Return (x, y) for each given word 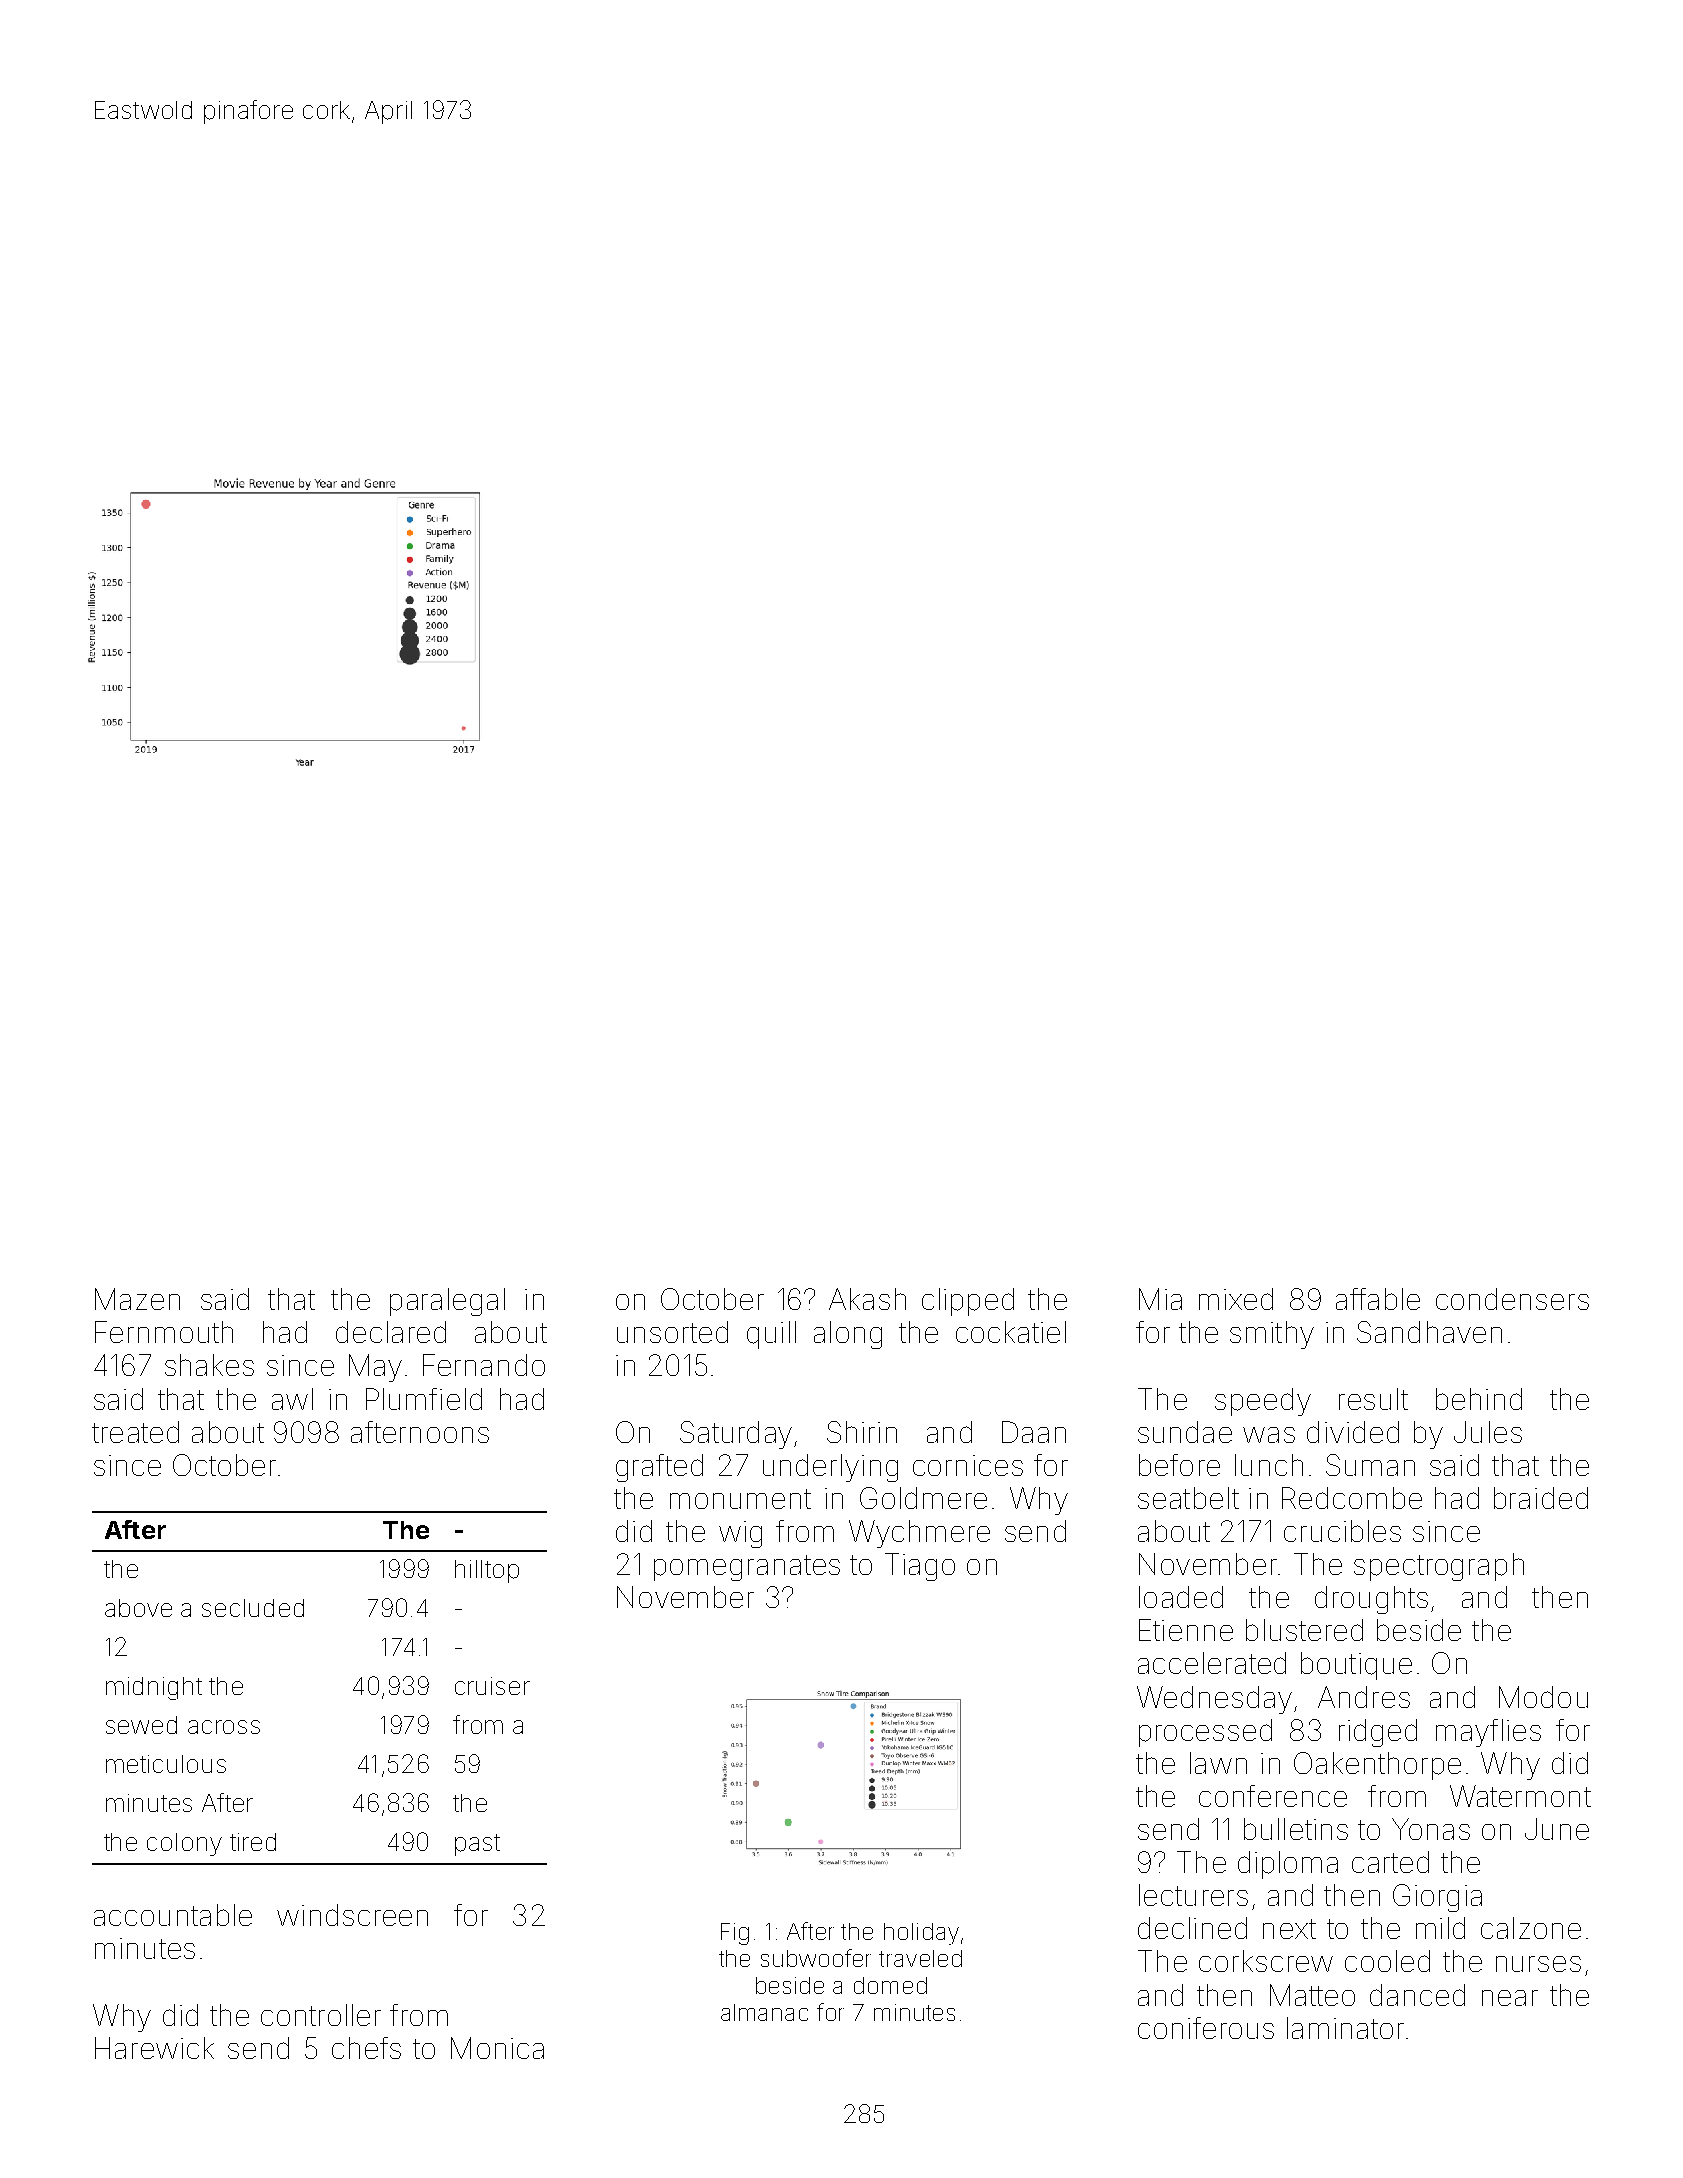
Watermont (1520, 1796)
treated (135, 1432)
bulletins (1296, 1829)
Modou (1543, 1697)
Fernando (484, 1365)
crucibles (1342, 1531)
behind (1479, 1399)
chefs (366, 2048)
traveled (920, 1958)
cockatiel (1011, 1332)
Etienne (1186, 1630)
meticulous (166, 1764)
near (1510, 1998)
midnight (154, 1688)
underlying (830, 1468)
